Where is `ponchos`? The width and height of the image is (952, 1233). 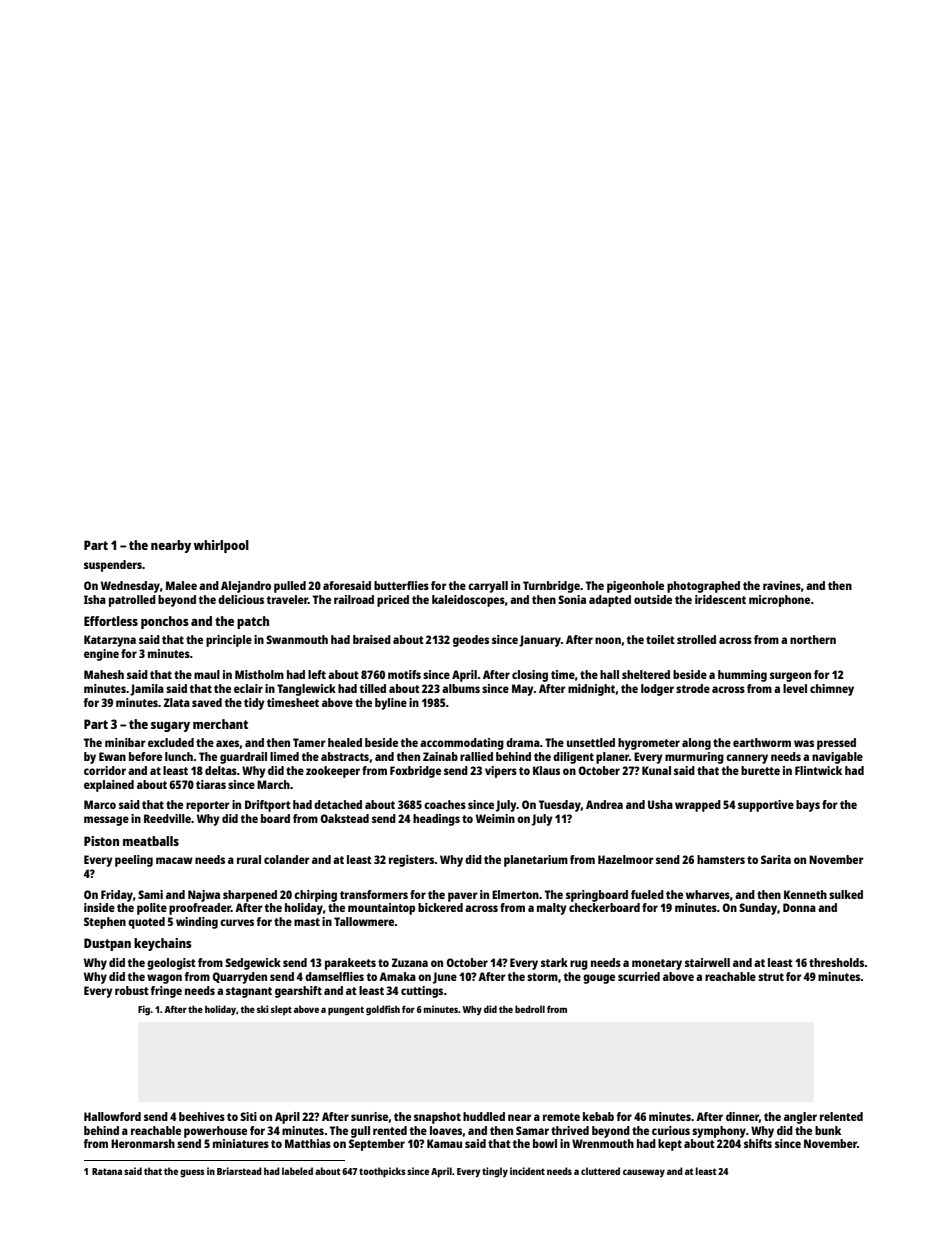
ponchos is located at coordinates (165, 622).
